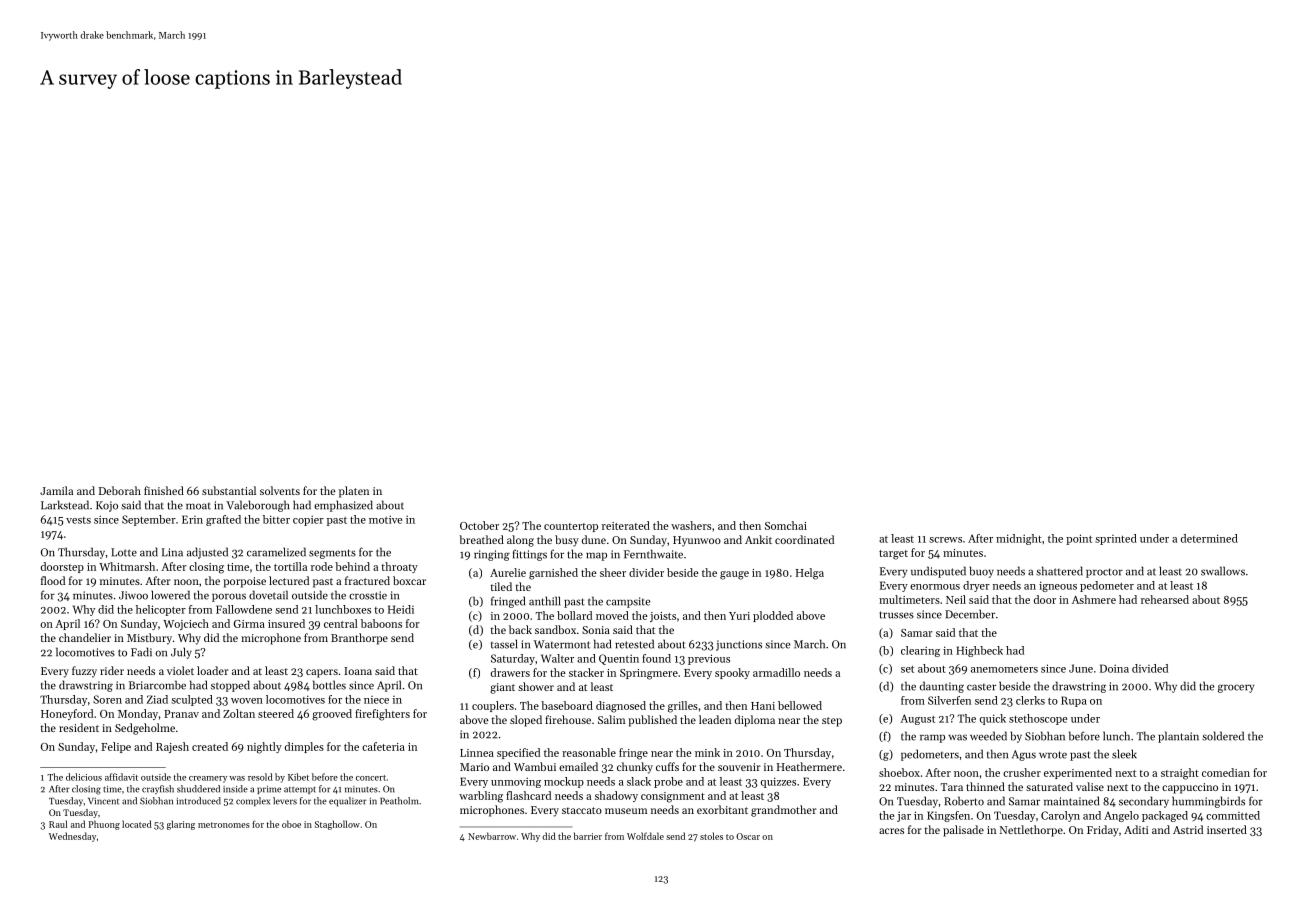 This screenshot has width=1308, height=924. I want to click on Hani, so click(763, 706).
